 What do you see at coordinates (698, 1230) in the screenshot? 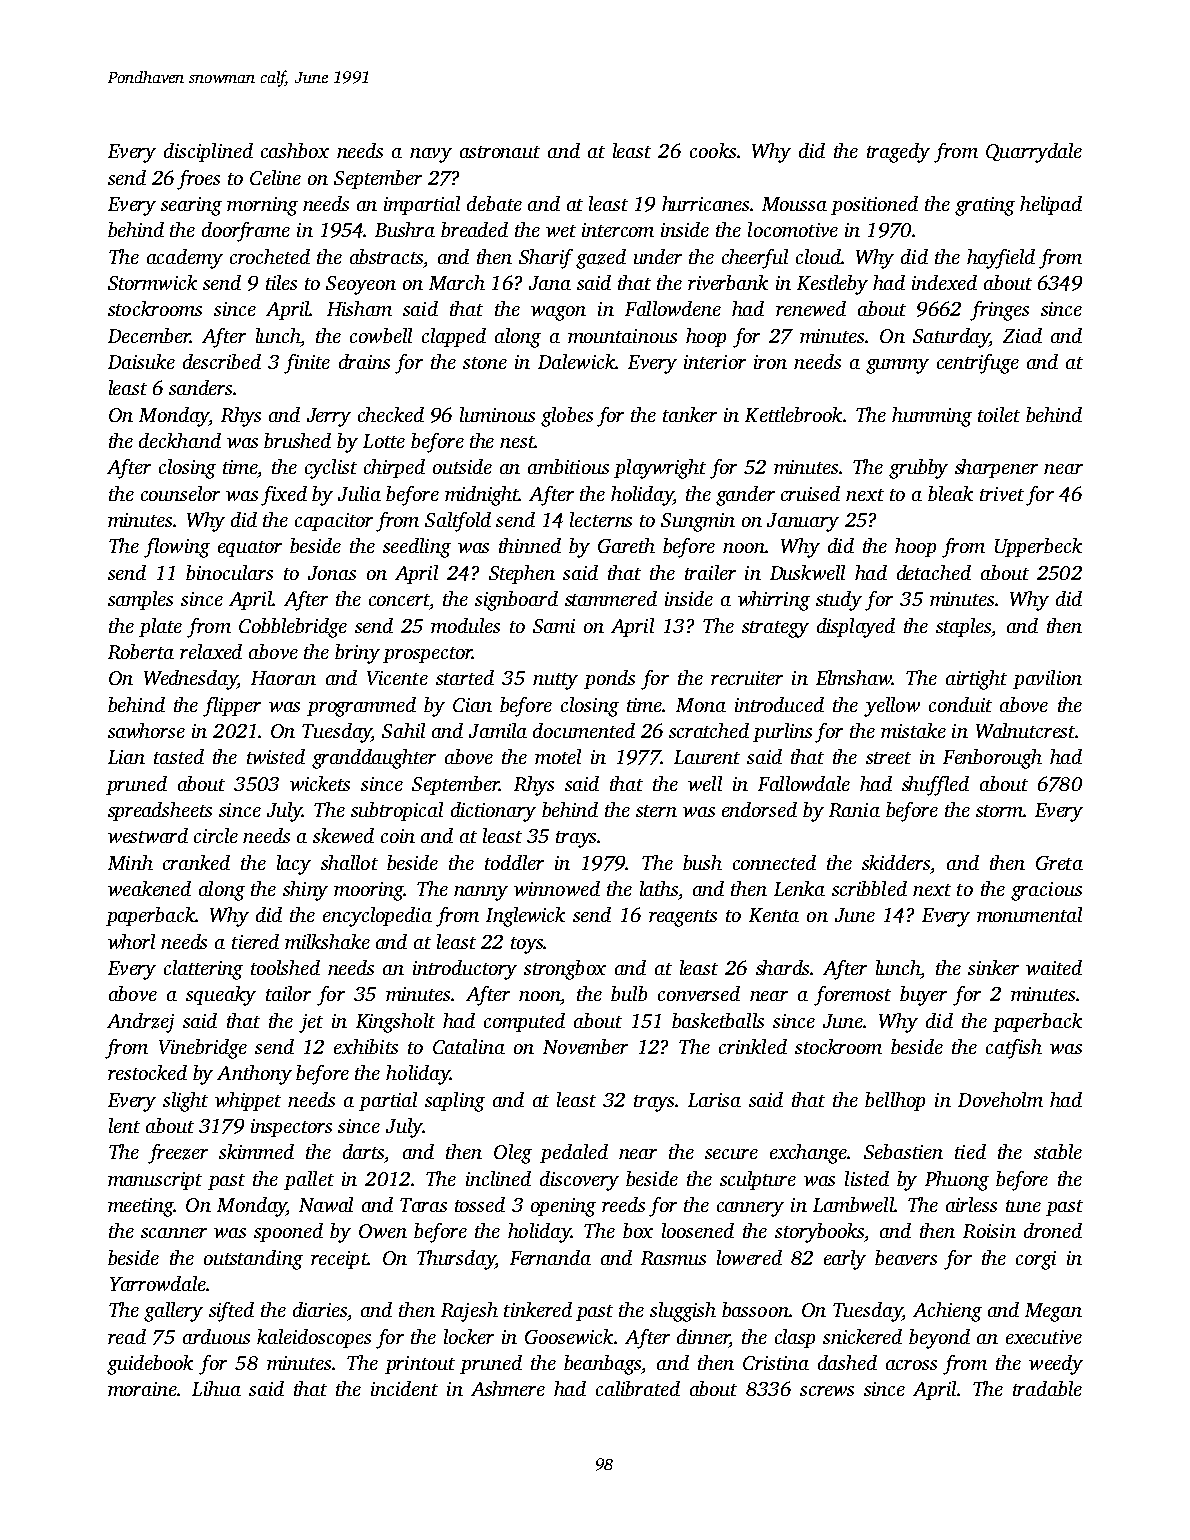
I see `loosened` at bounding box center [698, 1230].
